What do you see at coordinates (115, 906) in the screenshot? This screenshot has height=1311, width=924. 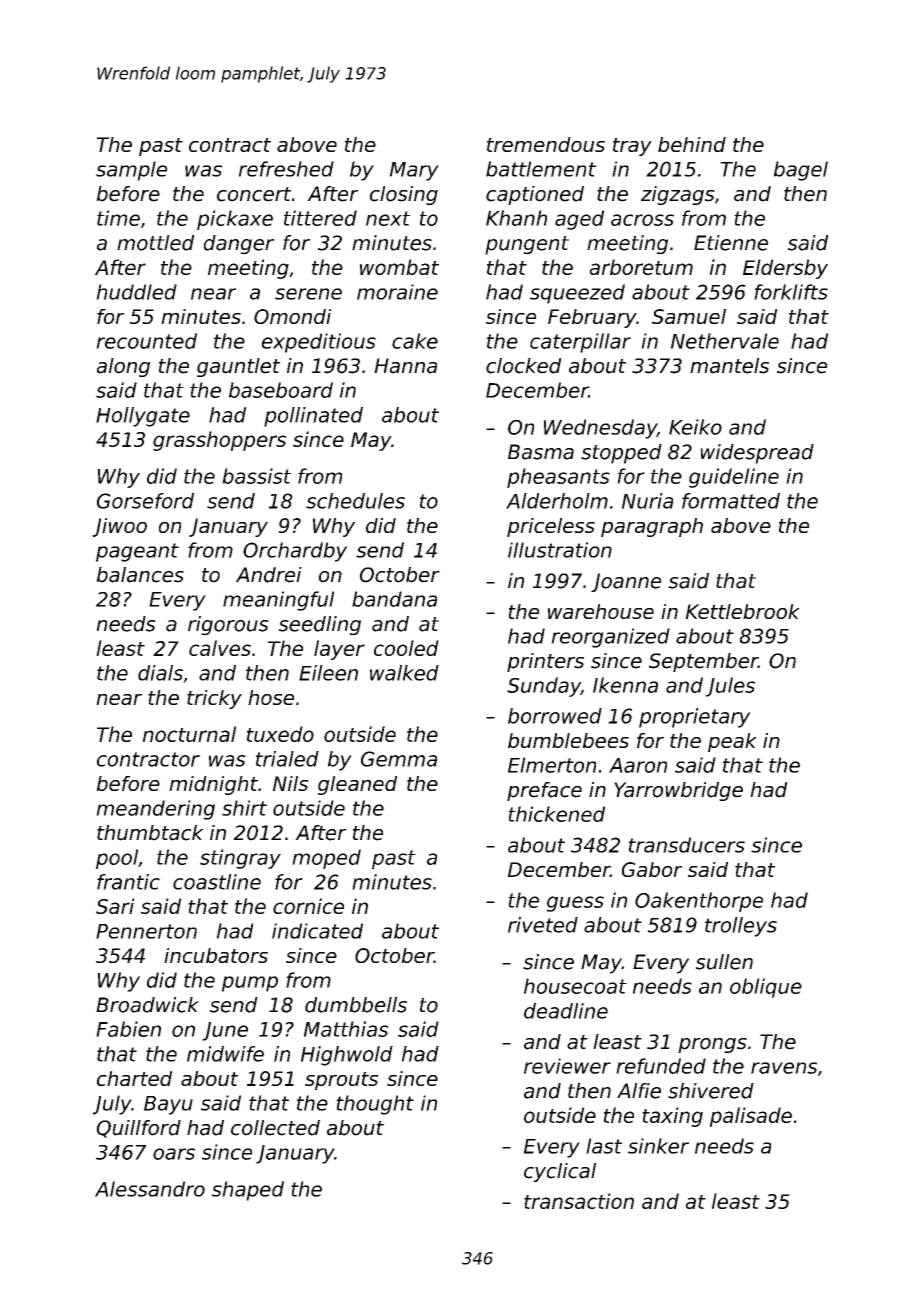 I see `Sari` at bounding box center [115, 906].
